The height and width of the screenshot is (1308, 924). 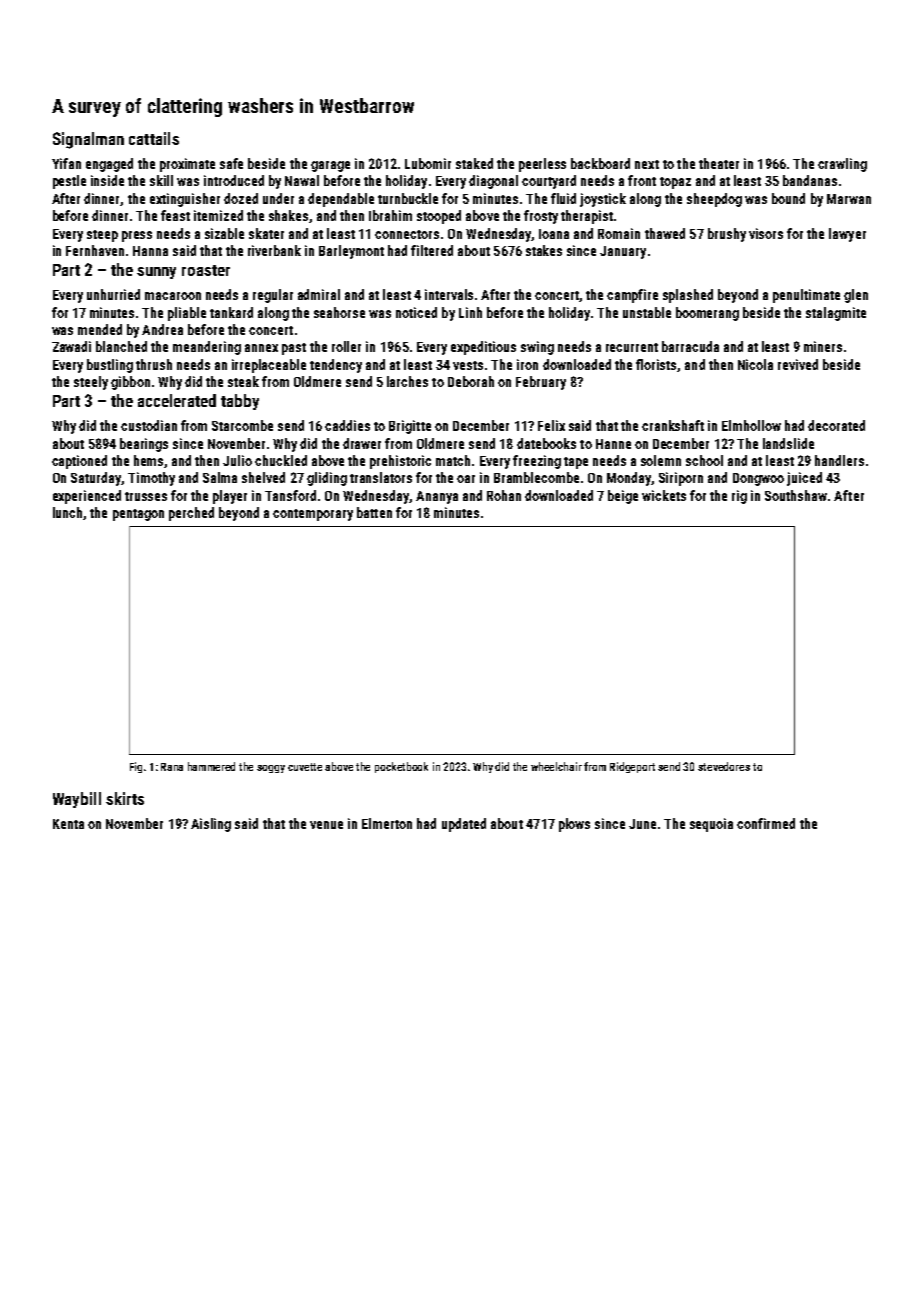 What do you see at coordinates (556, 766) in the screenshot?
I see `wheelchair` at bounding box center [556, 766].
